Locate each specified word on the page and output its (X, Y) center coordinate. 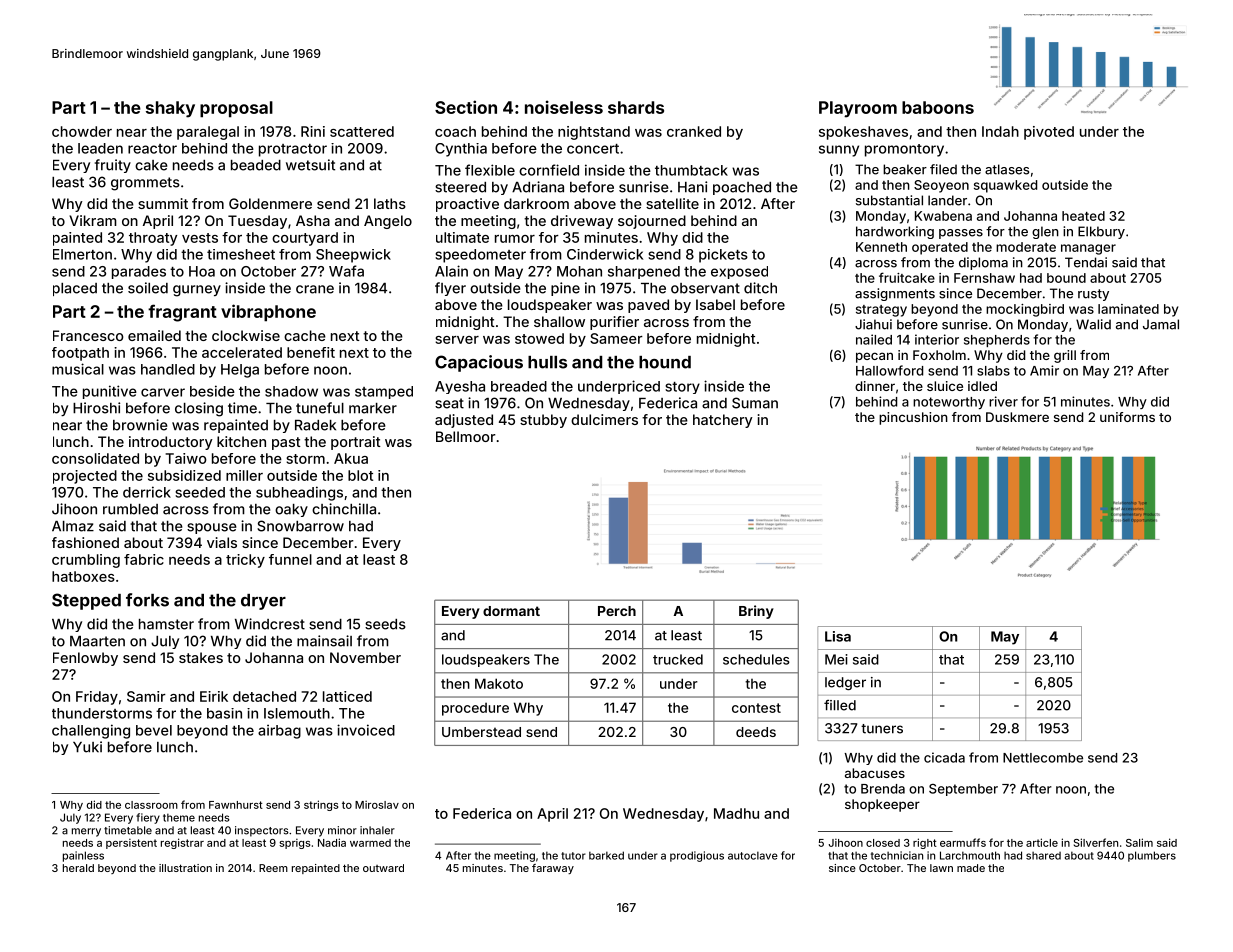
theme (179, 817)
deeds (756, 732)
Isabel (715, 304)
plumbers (1152, 856)
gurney (197, 291)
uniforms (1127, 417)
